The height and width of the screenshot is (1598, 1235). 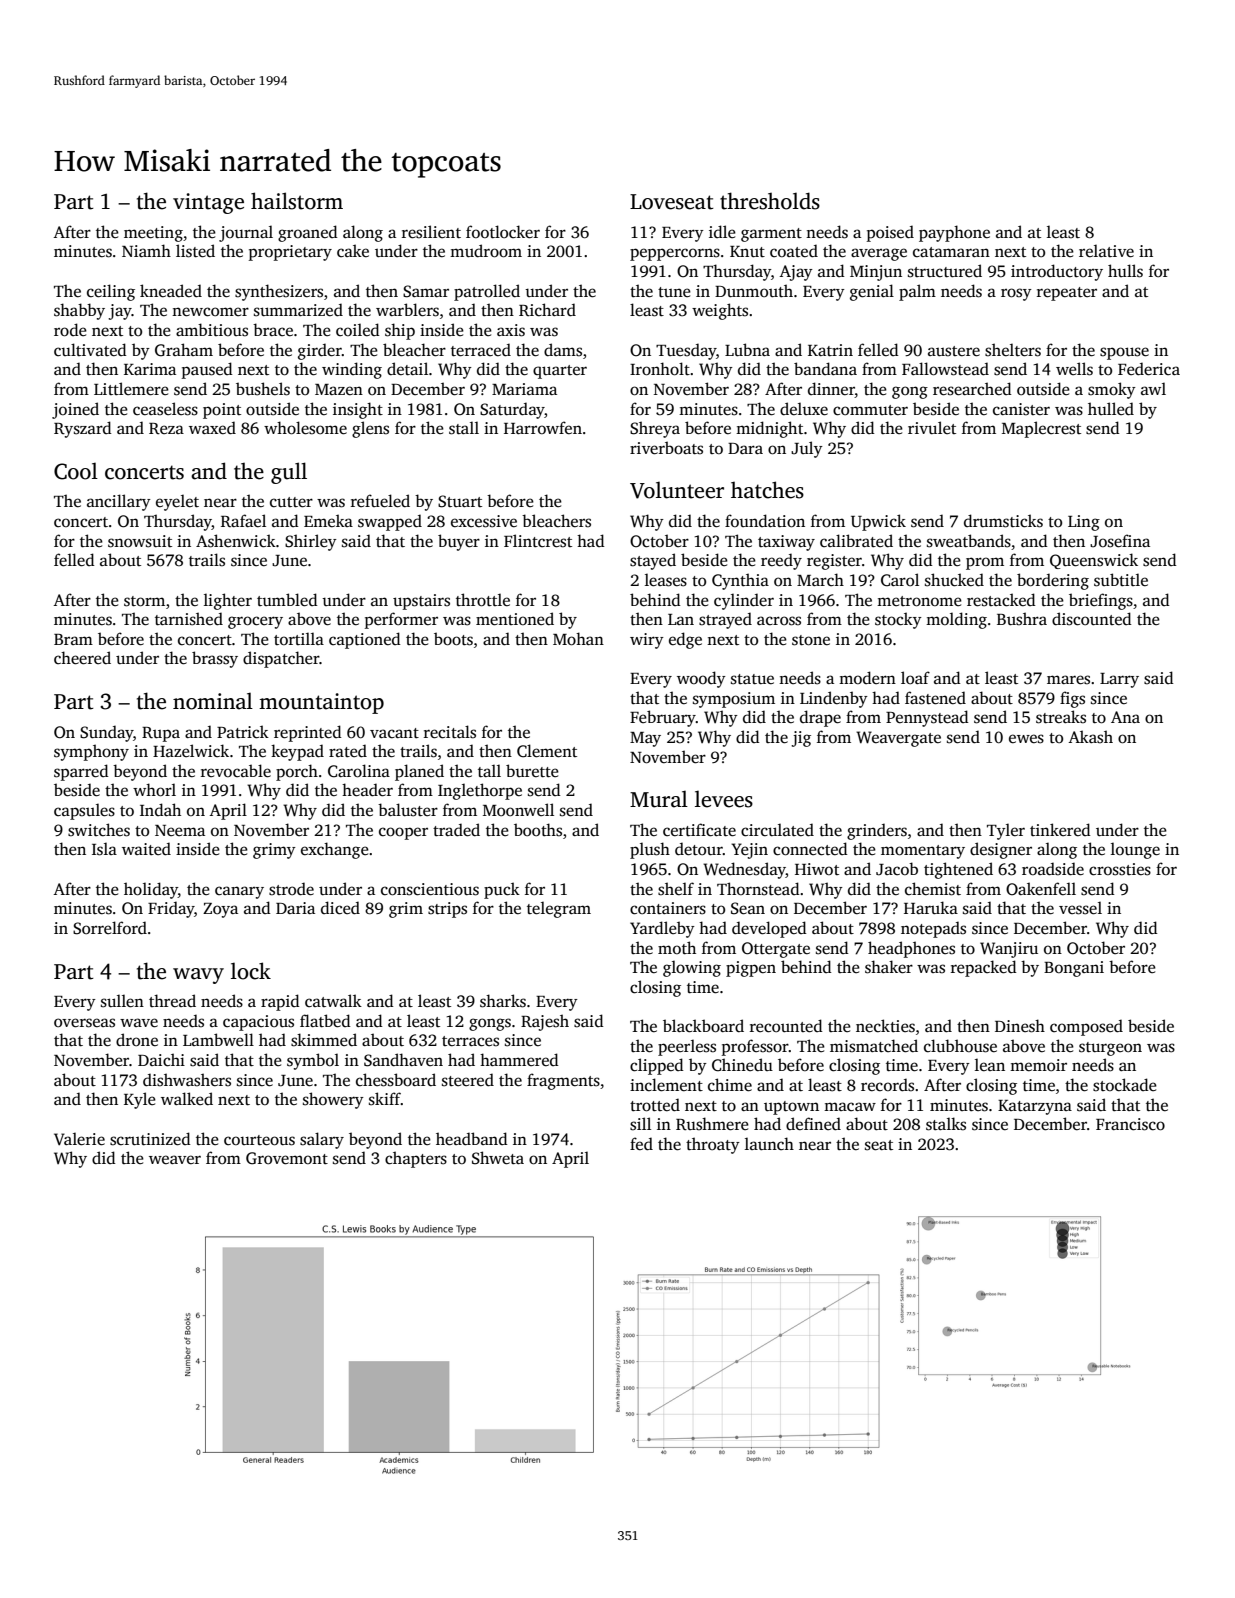 I want to click on hulls, so click(x=1125, y=271).
